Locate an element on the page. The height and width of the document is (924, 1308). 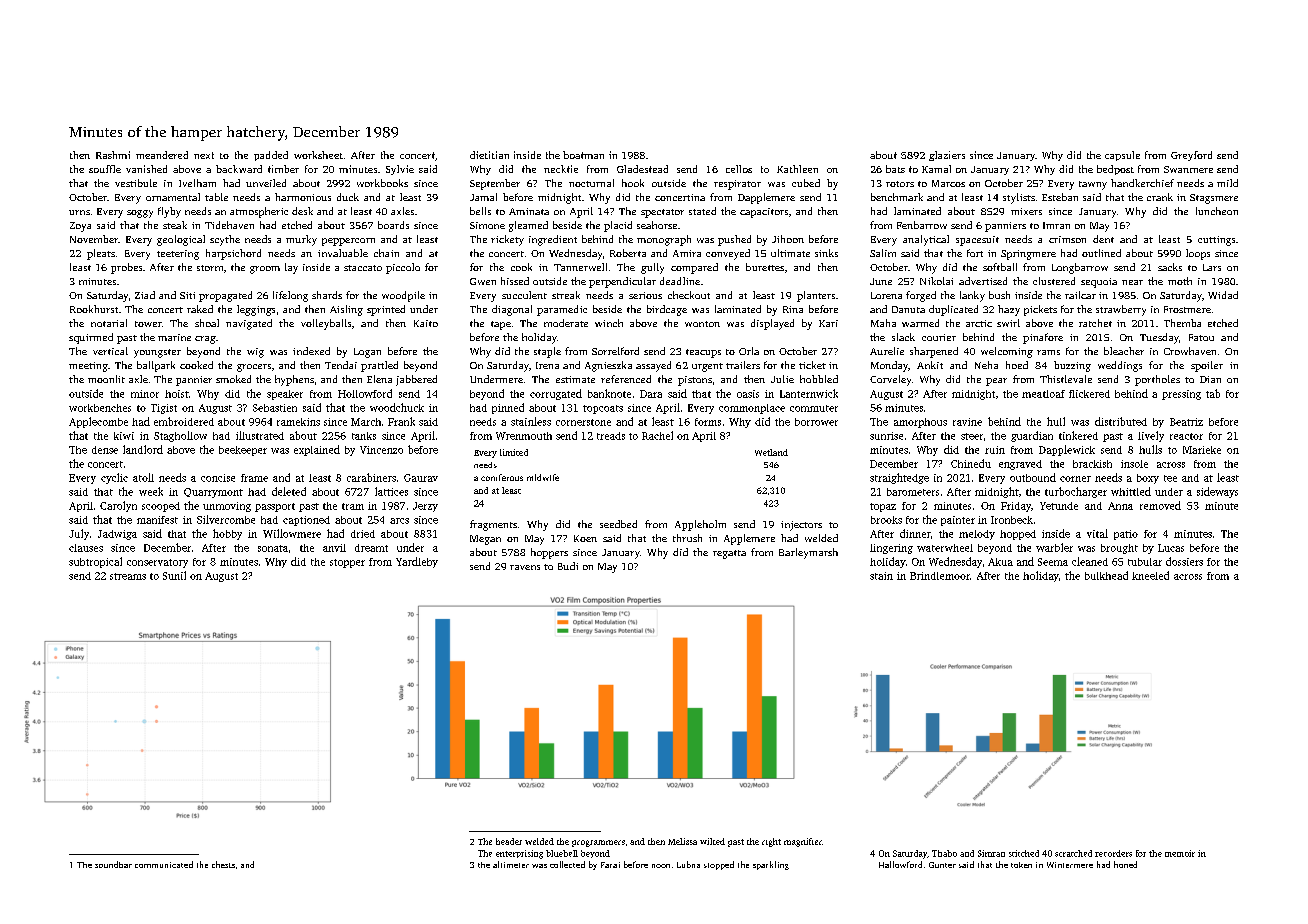
Amira is located at coordinates (687, 253).
